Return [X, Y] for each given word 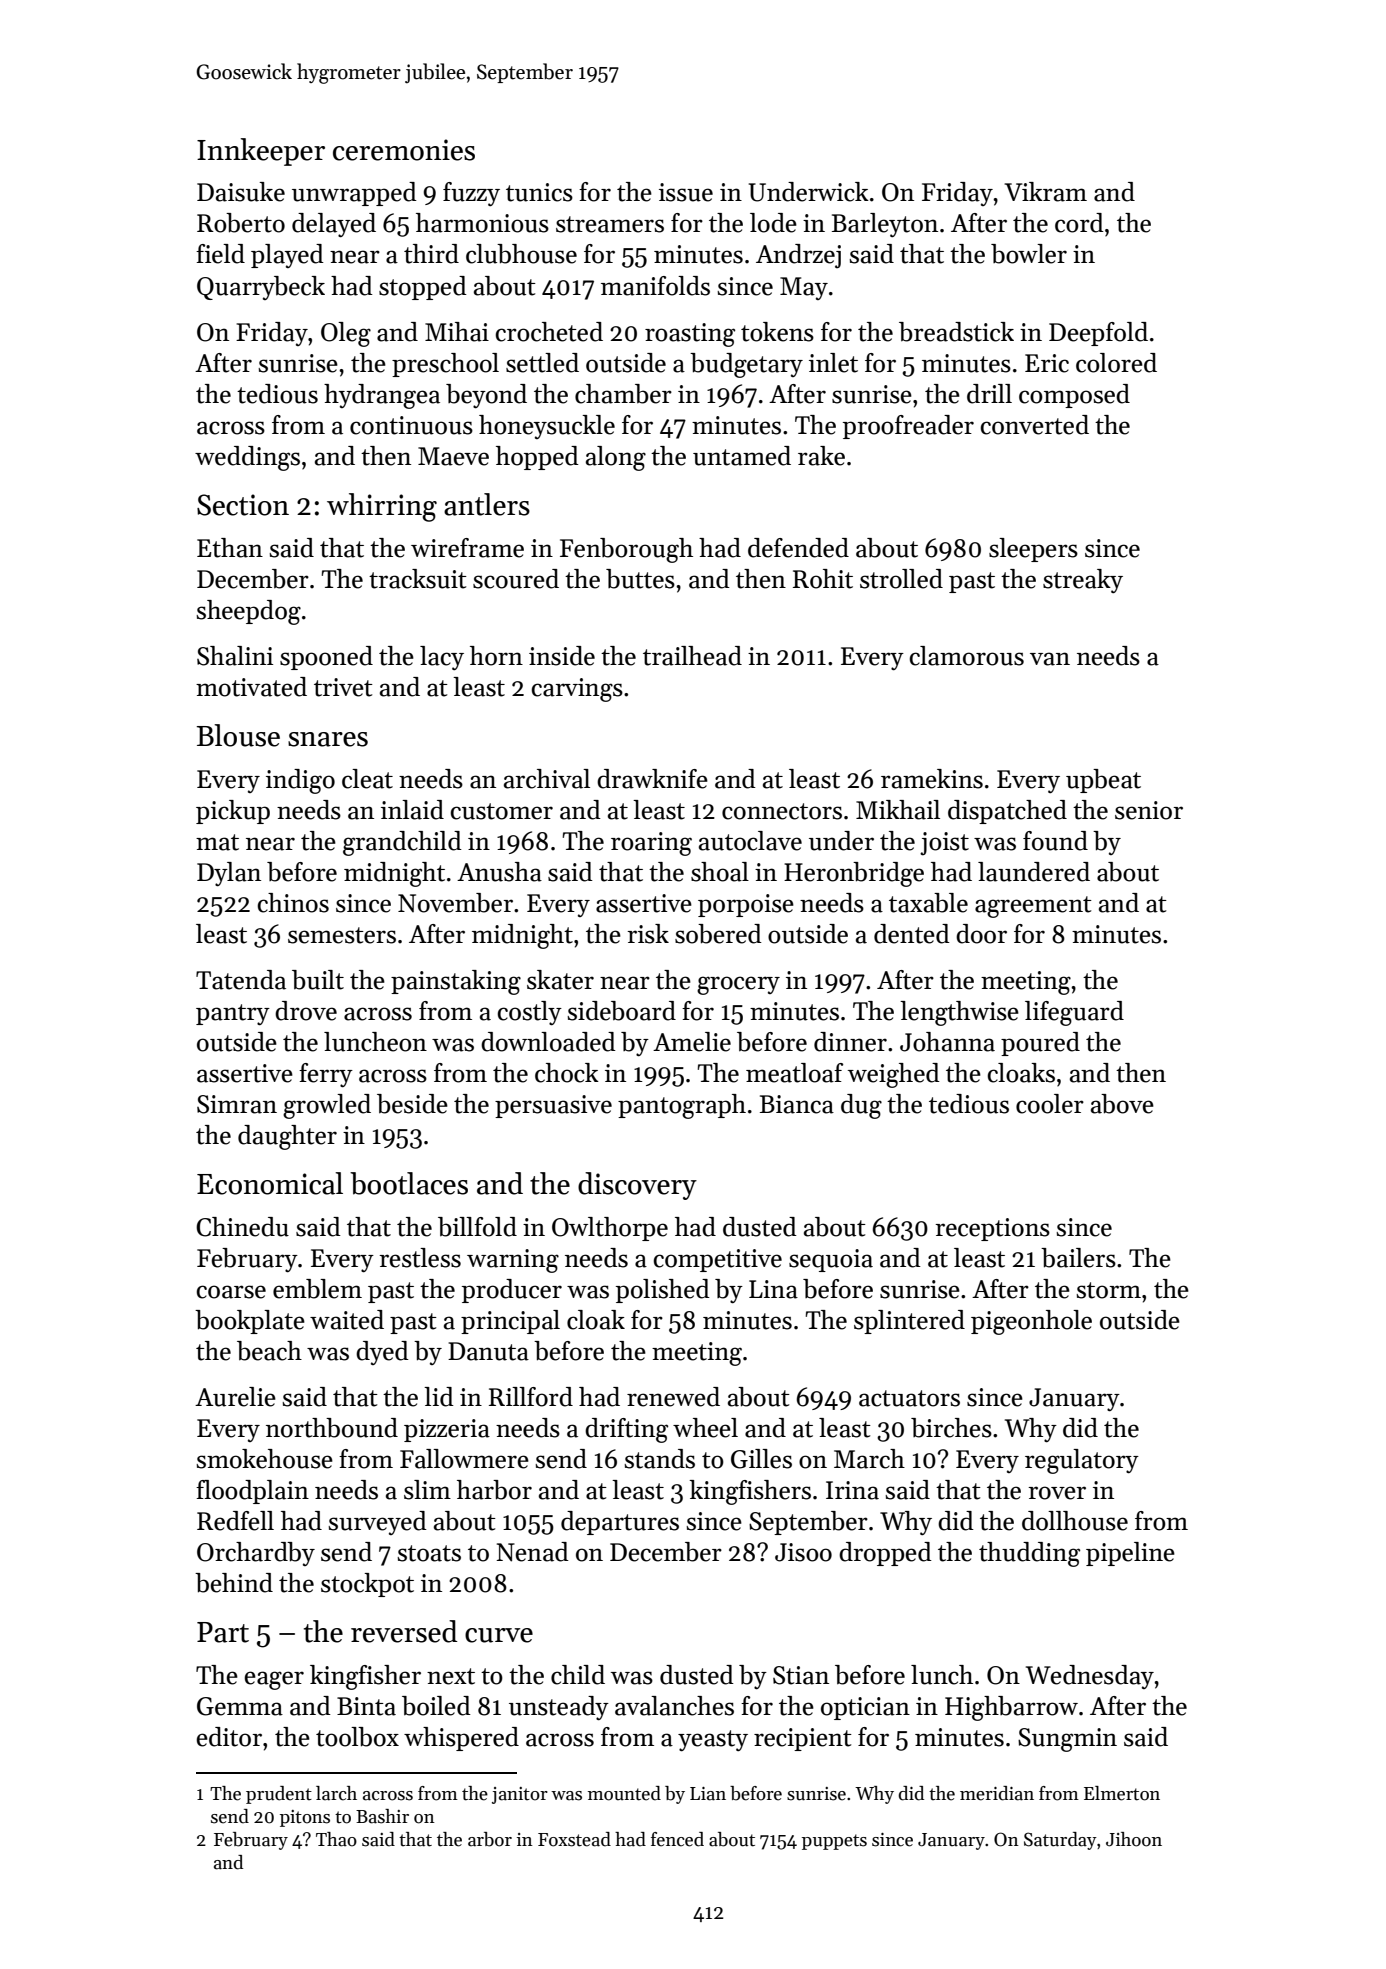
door [981, 934]
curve [499, 1635]
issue [686, 192]
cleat [367, 779]
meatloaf [794, 1073]
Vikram [1045, 192]
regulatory [1082, 1461]
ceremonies [404, 150]
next [451, 1676]
